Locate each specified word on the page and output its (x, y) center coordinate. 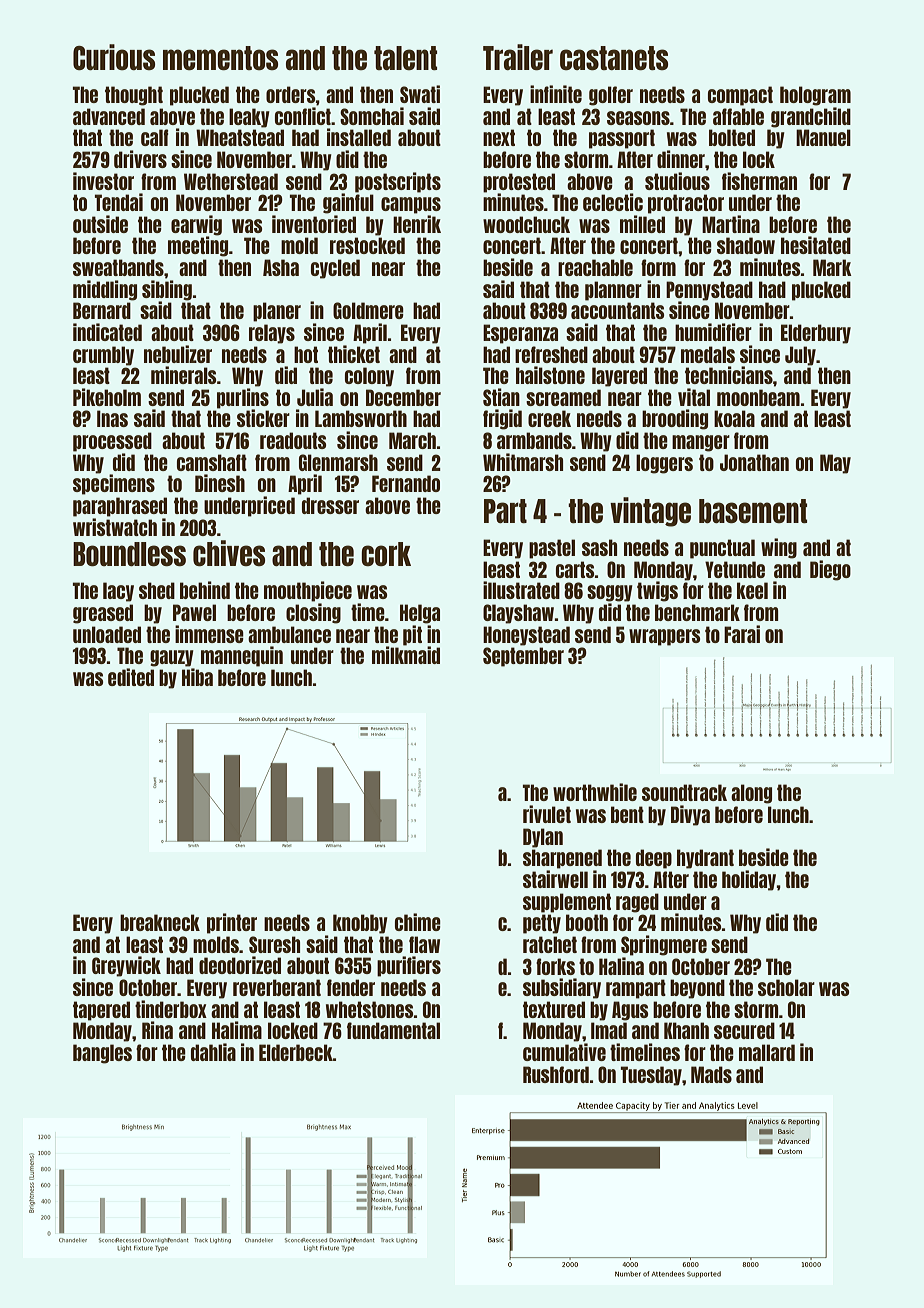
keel (752, 590)
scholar (786, 987)
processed (112, 442)
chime (418, 922)
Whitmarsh (523, 462)
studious (677, 181)
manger (701, 443)
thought (134, 96)
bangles (102, 1054)
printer (232, 923)
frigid (502, 419)
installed (359, 137)
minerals (183, 375)
